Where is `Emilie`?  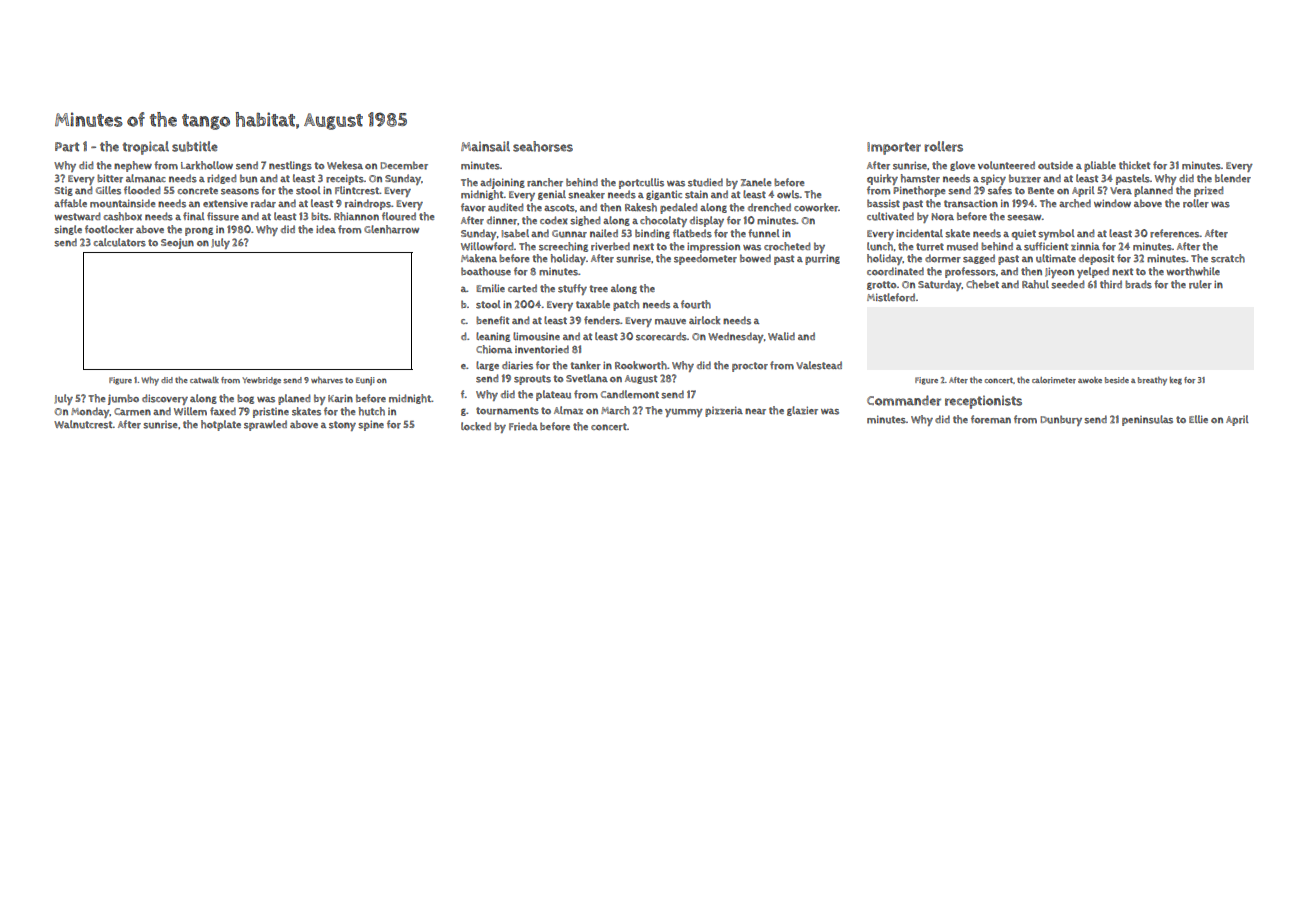 Emilie is located at coordinates (490, 288).
